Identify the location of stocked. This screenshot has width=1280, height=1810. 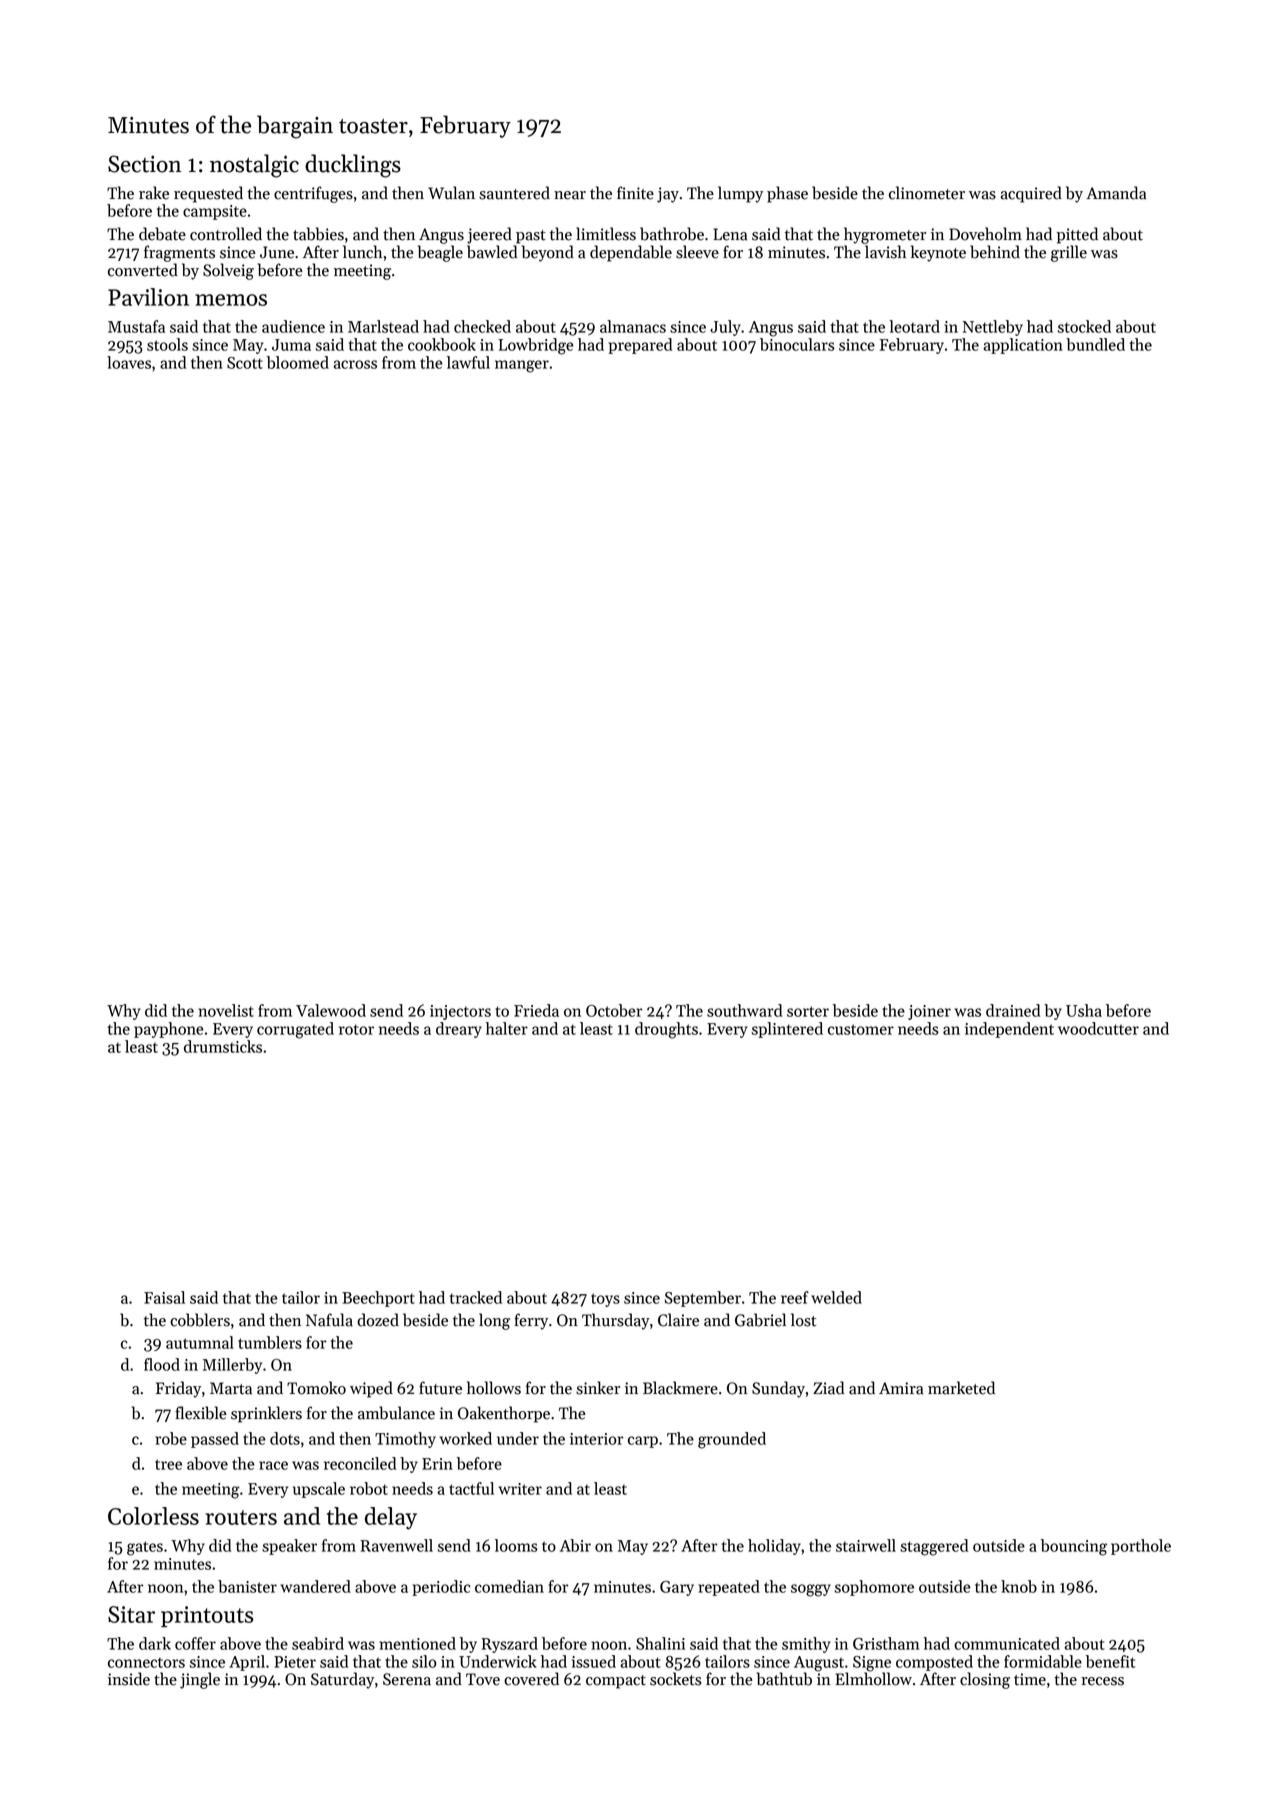
(1084, 326).
